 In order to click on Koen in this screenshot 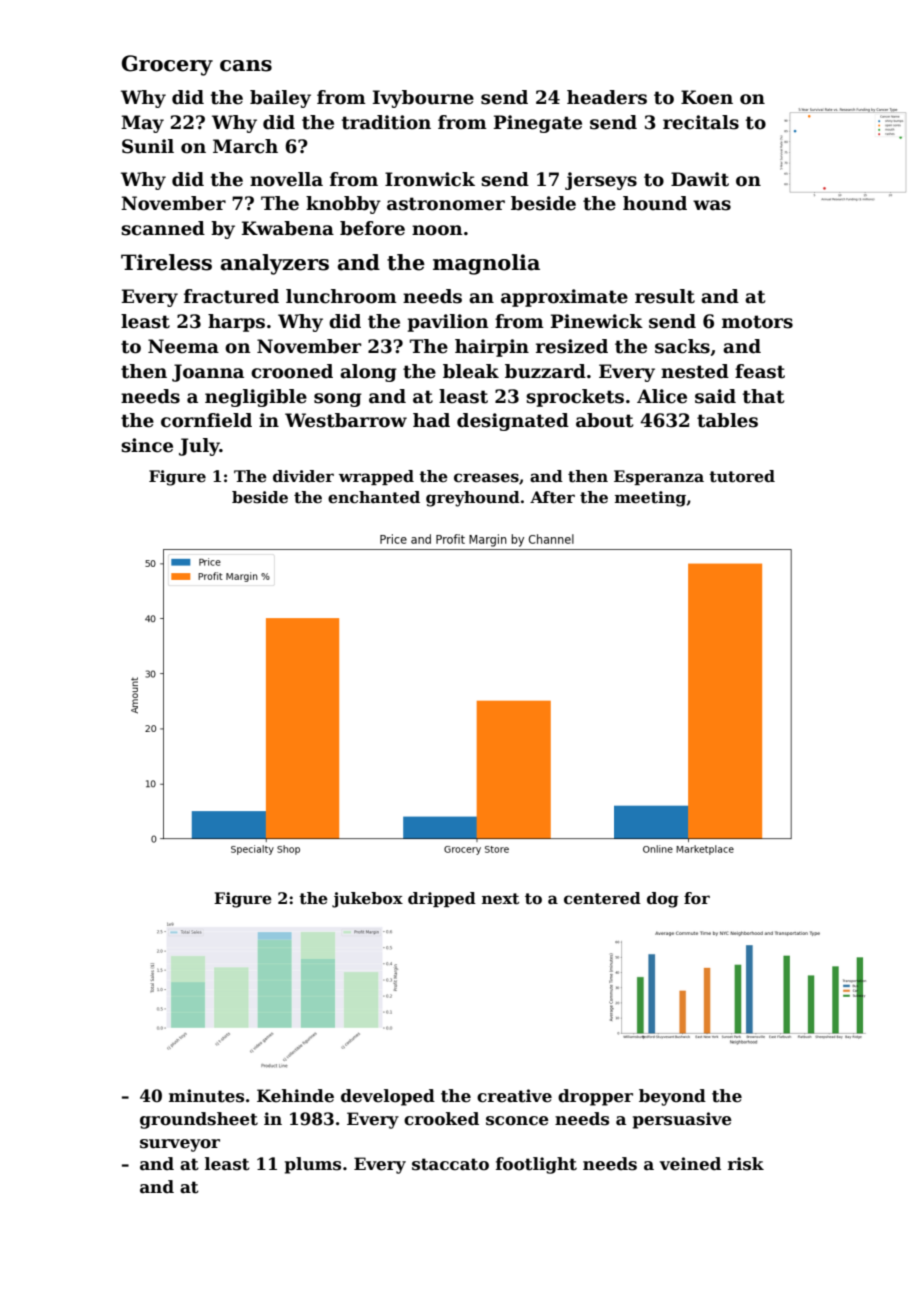, I will do `click(707, 97)`.
